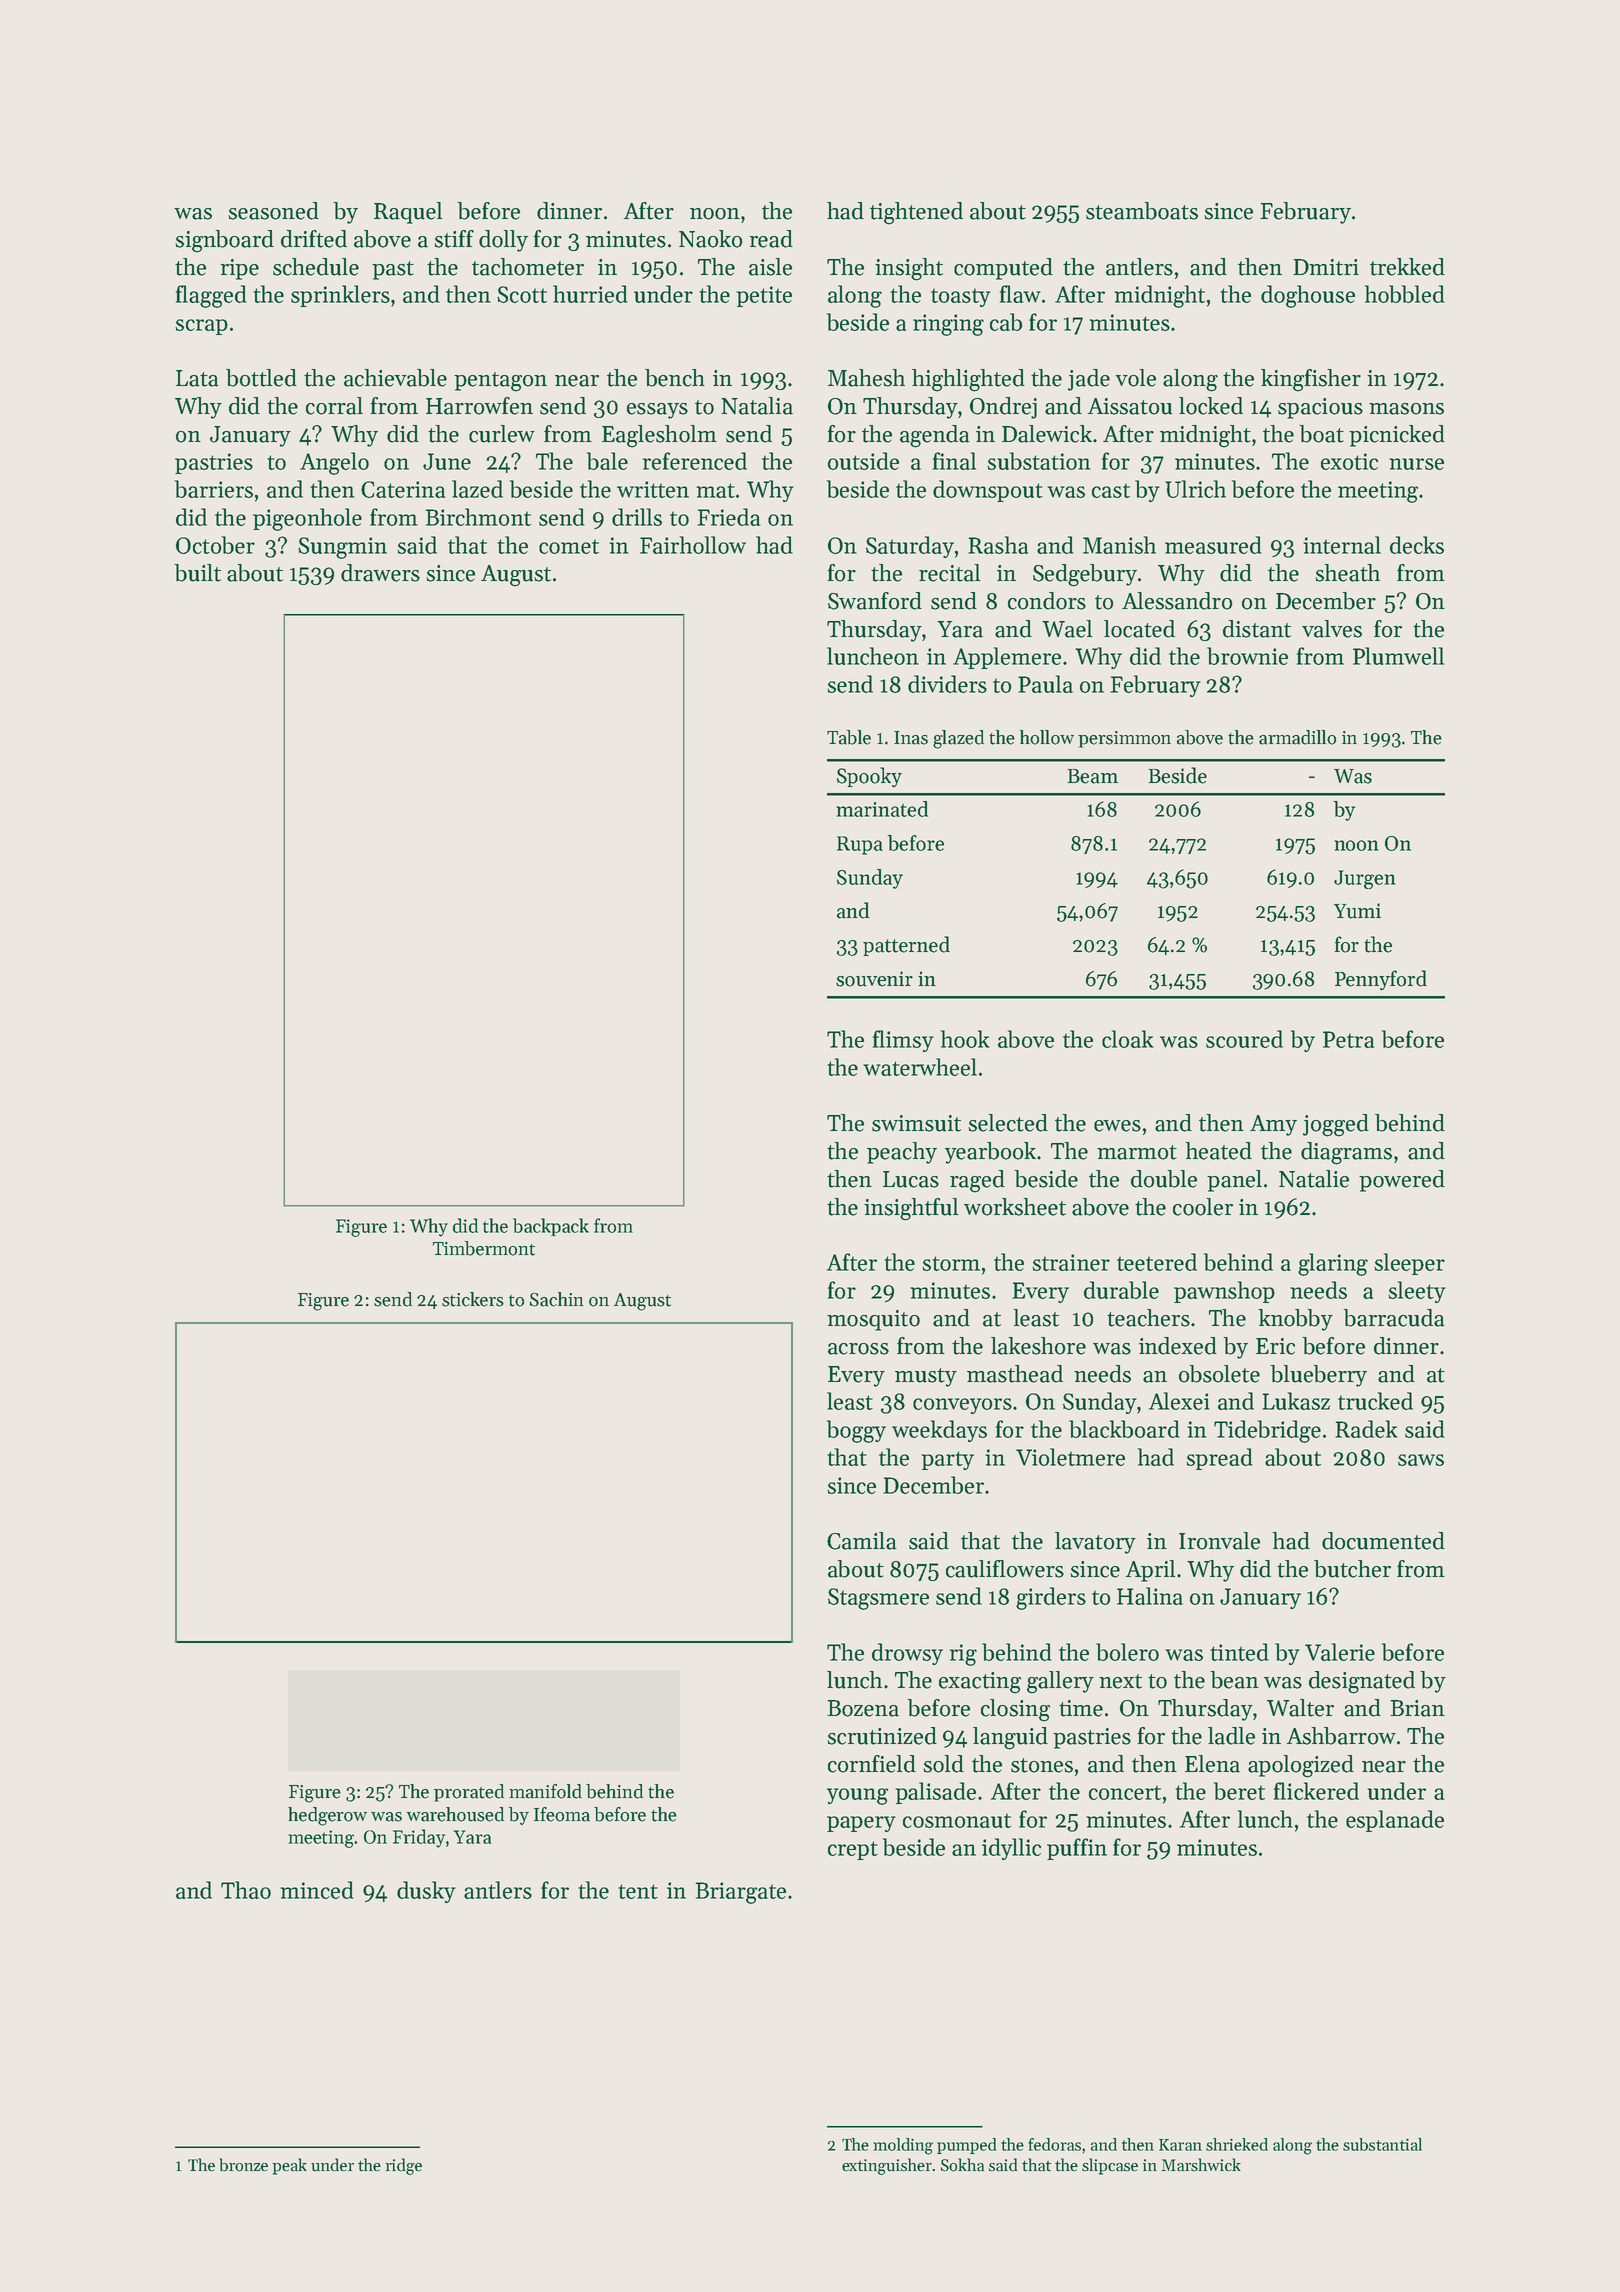  What do you see at coordinates (1273, 1125) in the document?
I see `Amy` at bounding box center [1273, 1125].
